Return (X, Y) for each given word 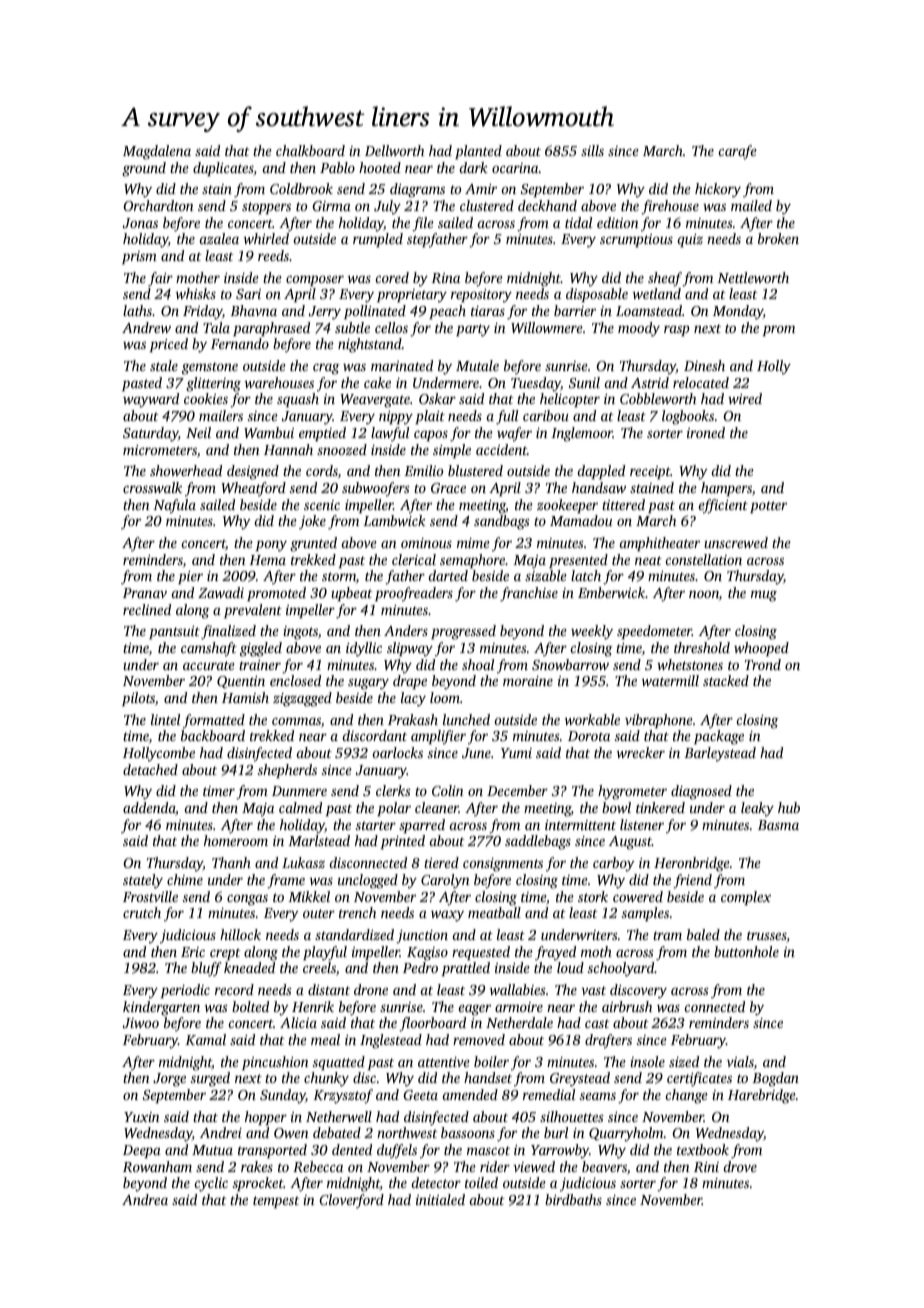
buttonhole (746, 951)
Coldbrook (301, 188)
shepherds (287, 771)
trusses (767, 937)
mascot (488, 1150)
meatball (494, 912)
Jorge (169, 1080)
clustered (487, 205)
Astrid (650, 382)
